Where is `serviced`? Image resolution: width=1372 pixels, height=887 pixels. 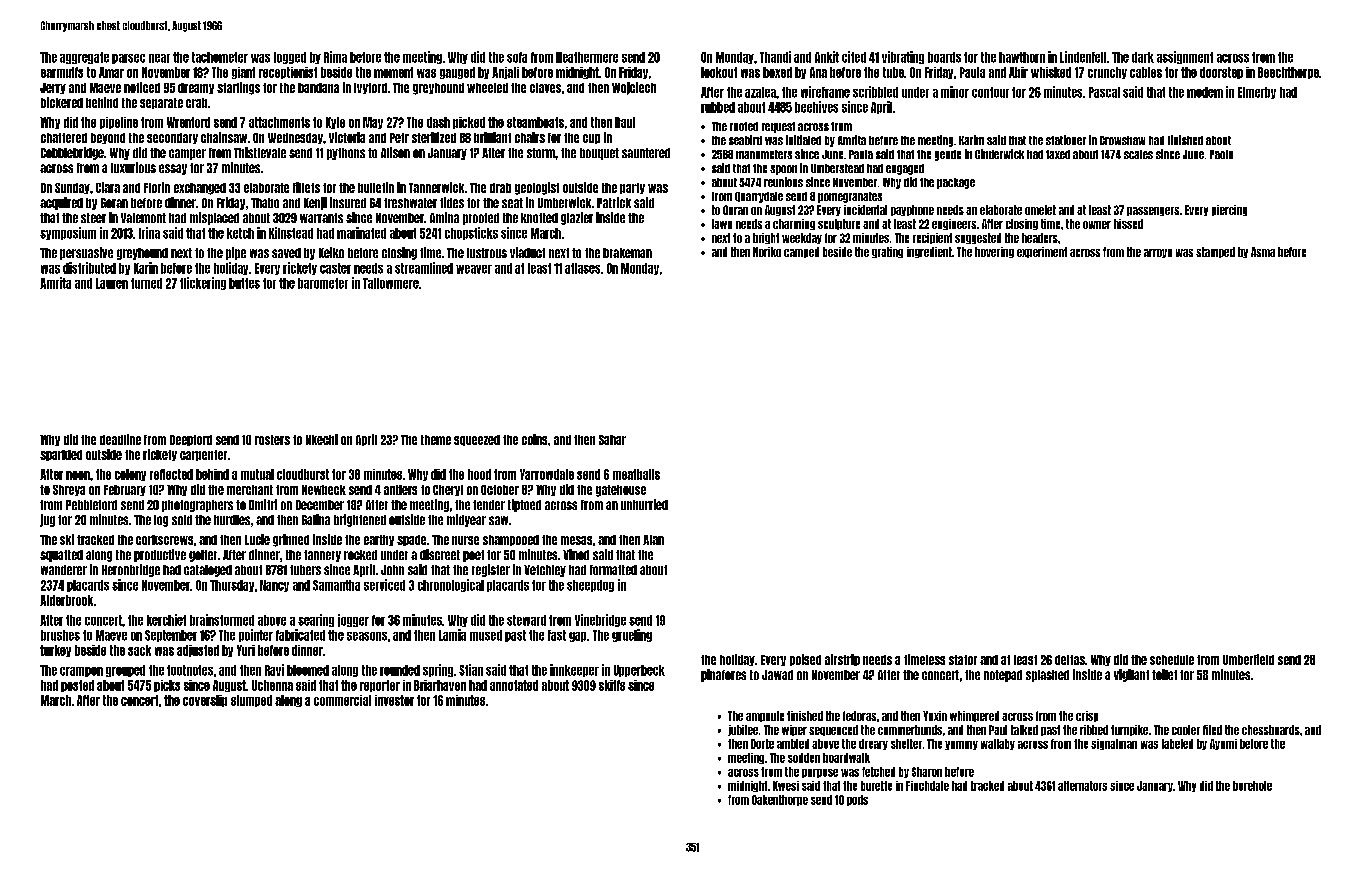 serviced is located at coordinates (384, 585).
